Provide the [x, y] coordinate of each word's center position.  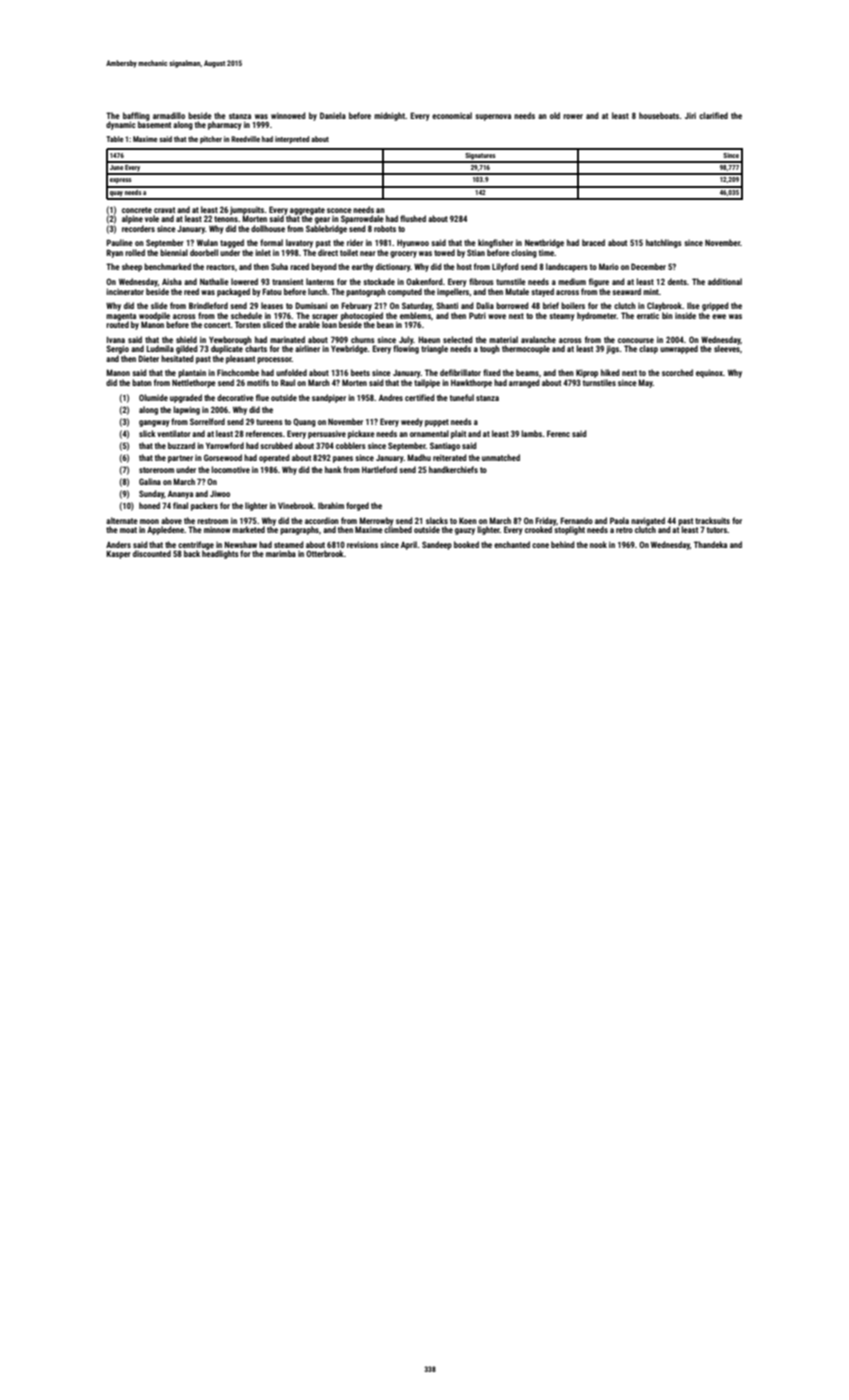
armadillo [169, 115]
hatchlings [664, 243]
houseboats [659, 115]
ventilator [174, 433]
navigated [648, 521]
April [409, 545]
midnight [389, 116]
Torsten [248, 324]
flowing [406, 349]
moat [128, 530]
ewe [719, 316]
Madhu [419, 457]
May [645, 383]
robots [385, 228]
